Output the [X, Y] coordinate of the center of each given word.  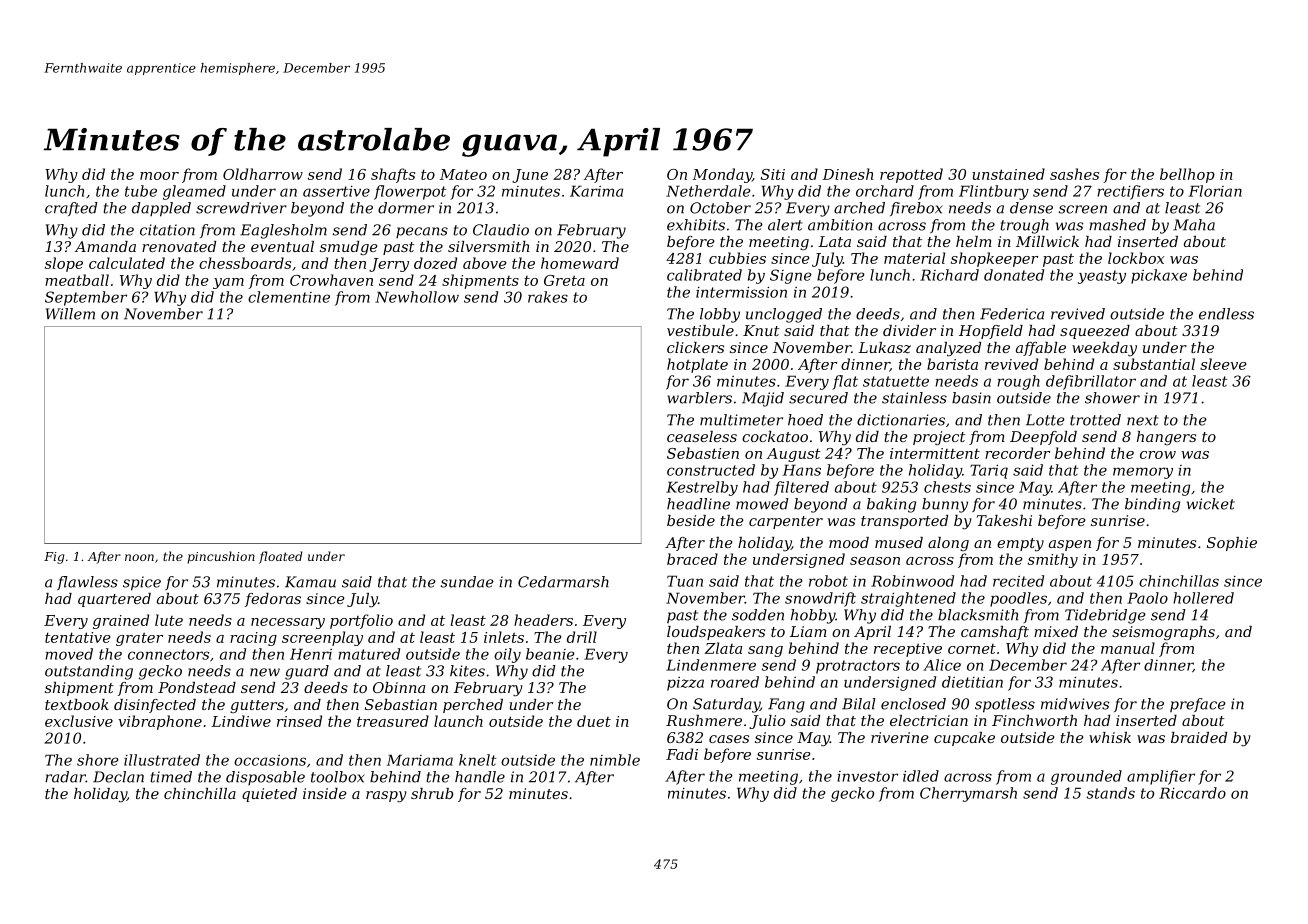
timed [171, 777]
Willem [70, 314]
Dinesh [848, 174]
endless [1226, 314]
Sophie [1232, 544]
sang [765, 651]
